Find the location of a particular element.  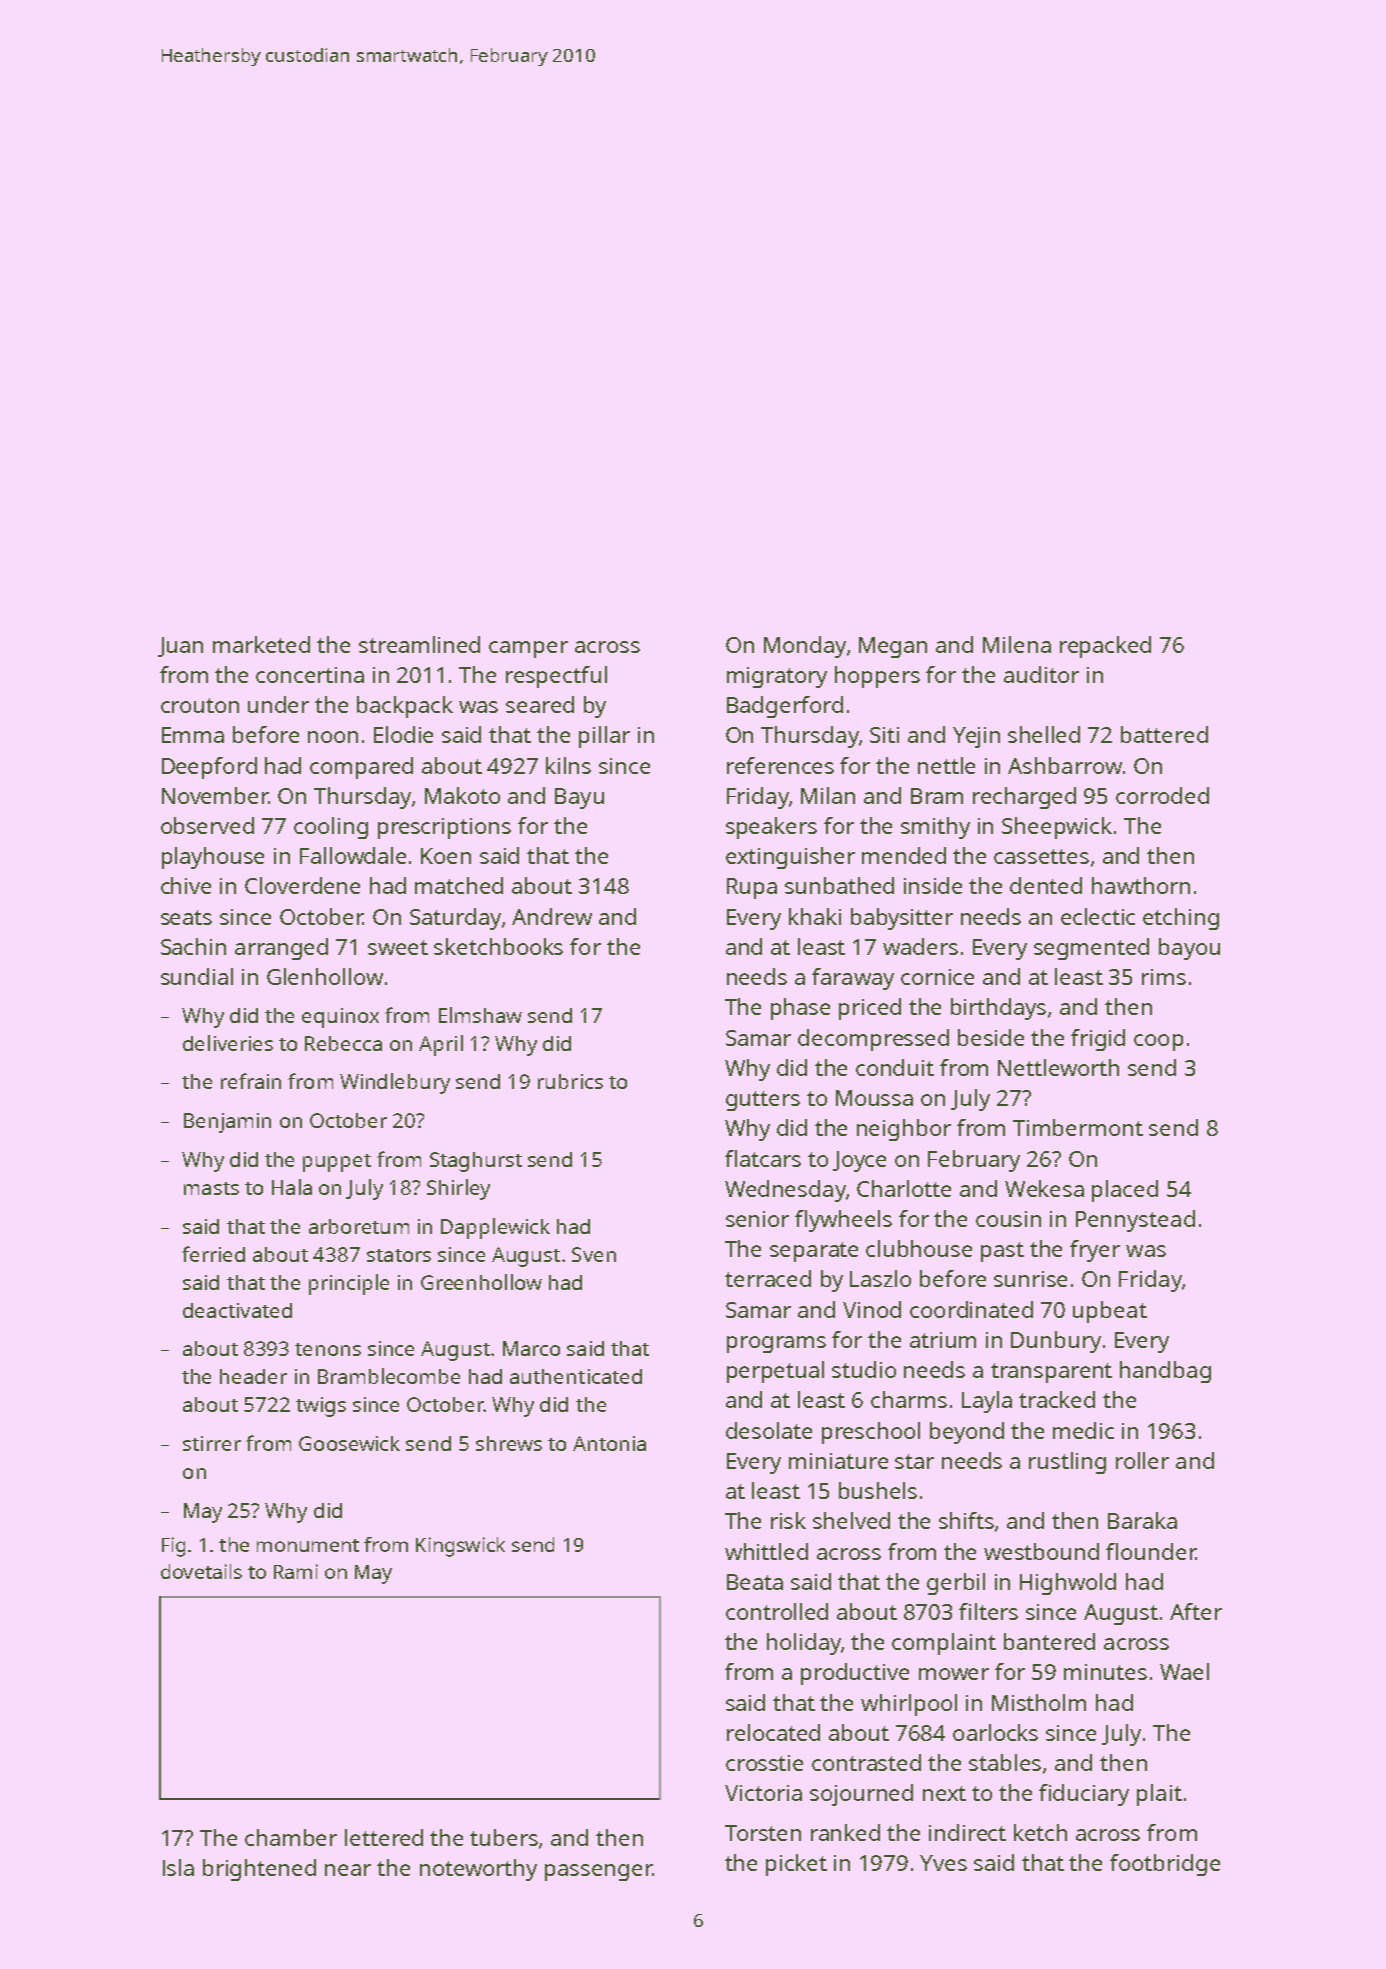

rubrics is located at coordinates (570, 1081).
